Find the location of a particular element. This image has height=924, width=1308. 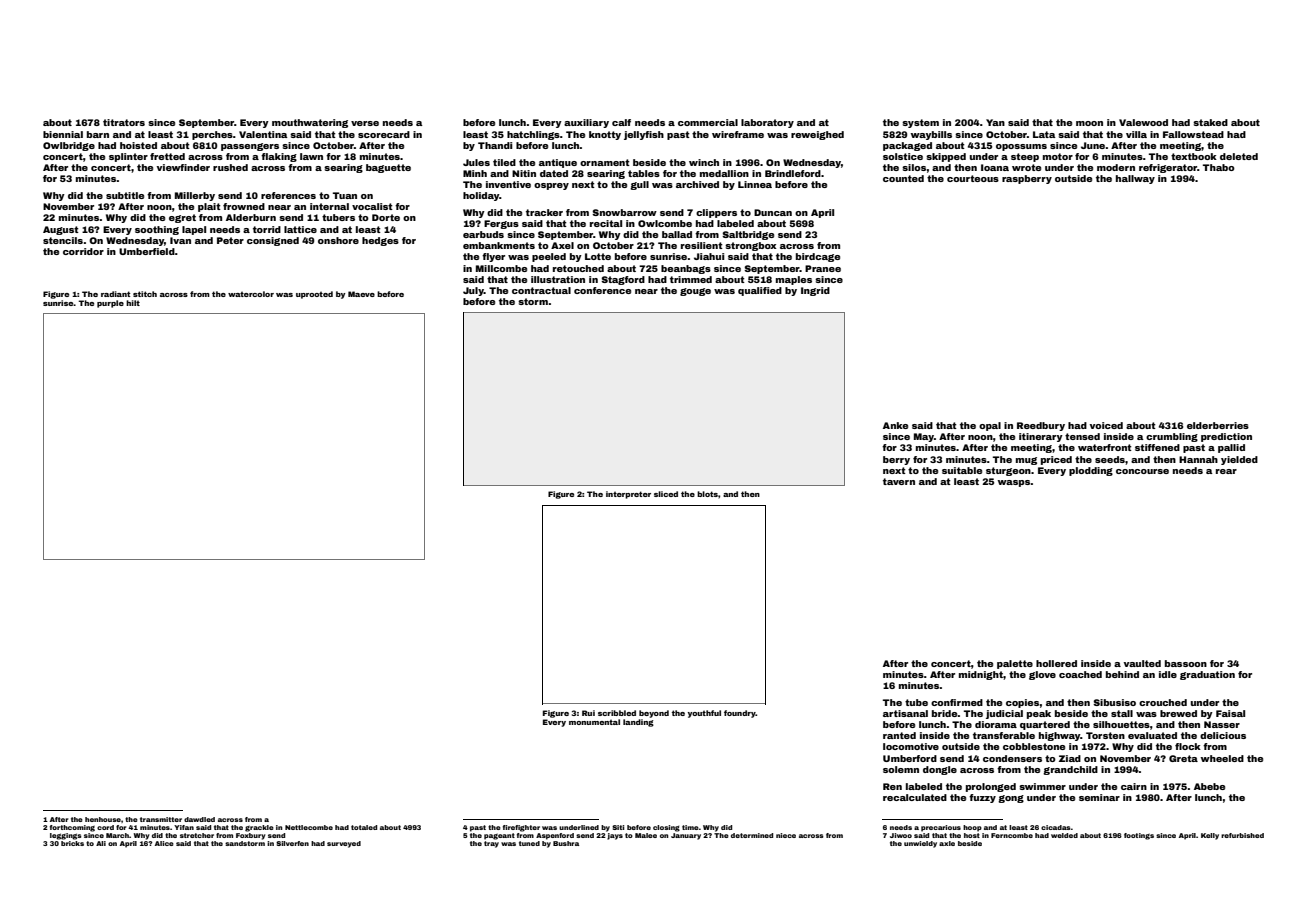

sliced is located at coordinates (666, 494).
